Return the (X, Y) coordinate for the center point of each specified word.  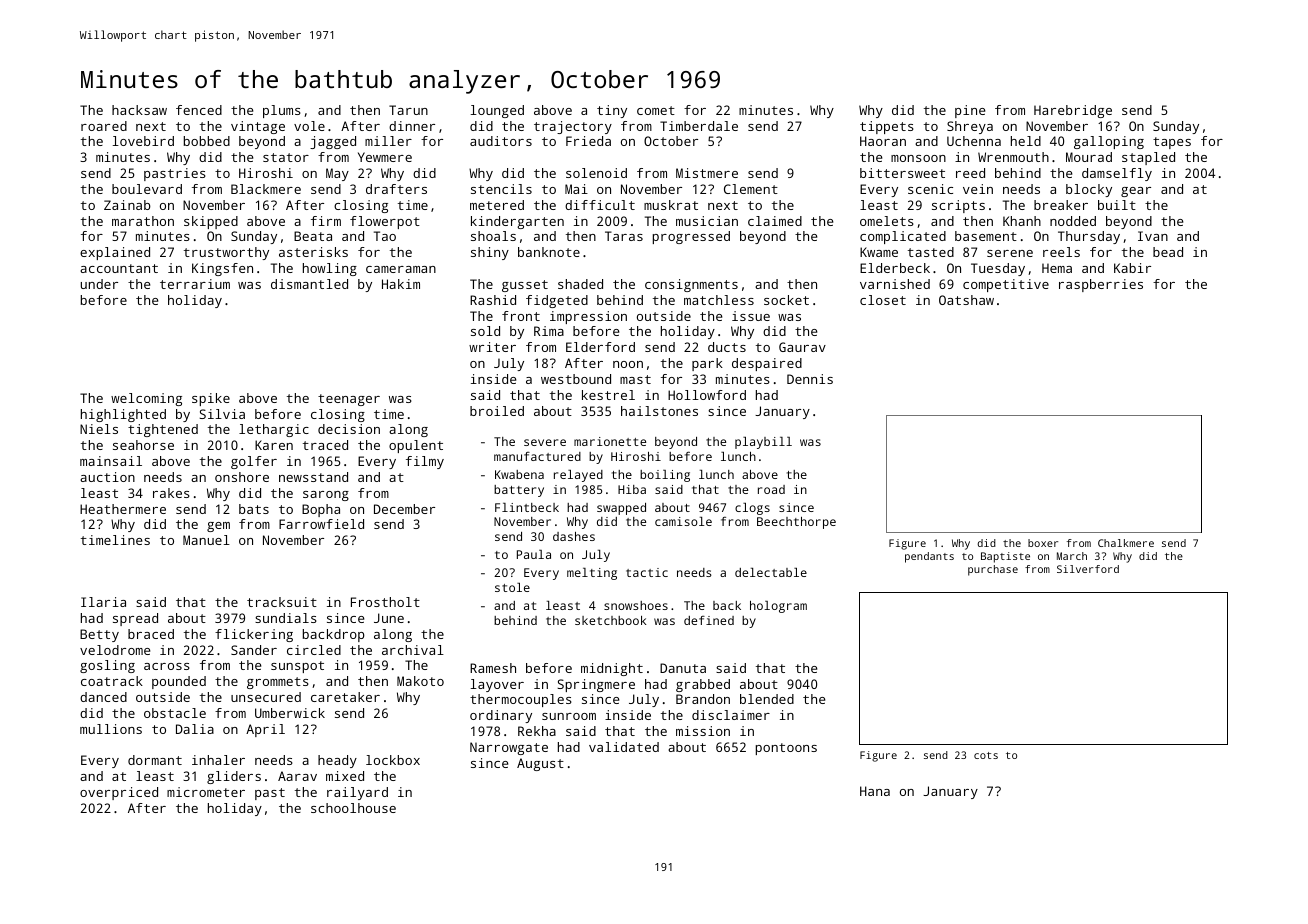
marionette (610, 441)
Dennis (810, 379)
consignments (691, 285)
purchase (993, 570)
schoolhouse (353, 808)
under (99, 284)
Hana (875, 791)
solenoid (596, 173)
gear (1136, 192)
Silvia (222, 414)
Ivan (1153, 236)
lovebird (143, 141)
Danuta (683, 668)
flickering (254, 635)
